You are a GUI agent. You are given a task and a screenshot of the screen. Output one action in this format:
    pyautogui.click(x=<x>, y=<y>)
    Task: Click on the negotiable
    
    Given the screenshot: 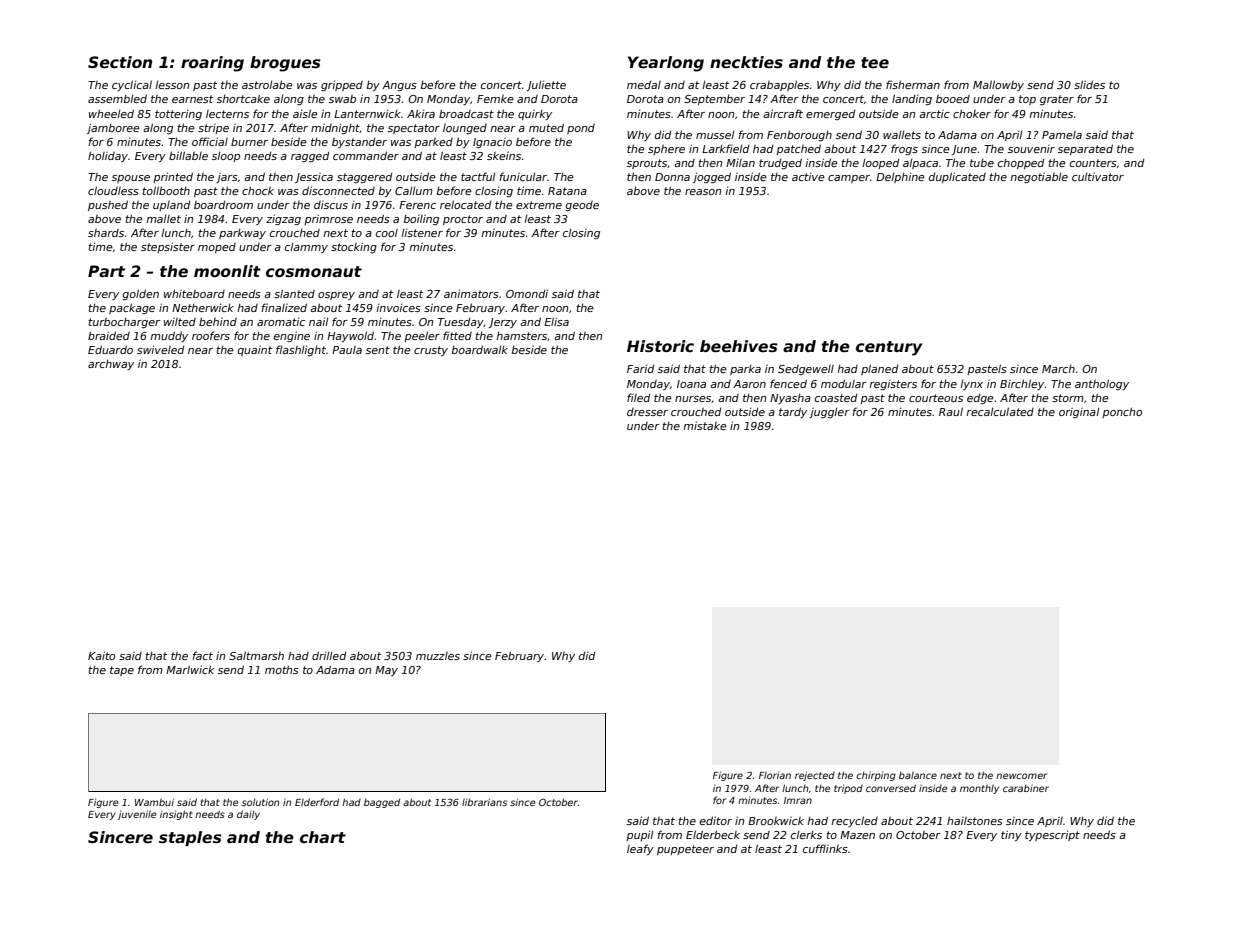 What is the action you would take?
    pyautogui.click(x=1039, y=177)
